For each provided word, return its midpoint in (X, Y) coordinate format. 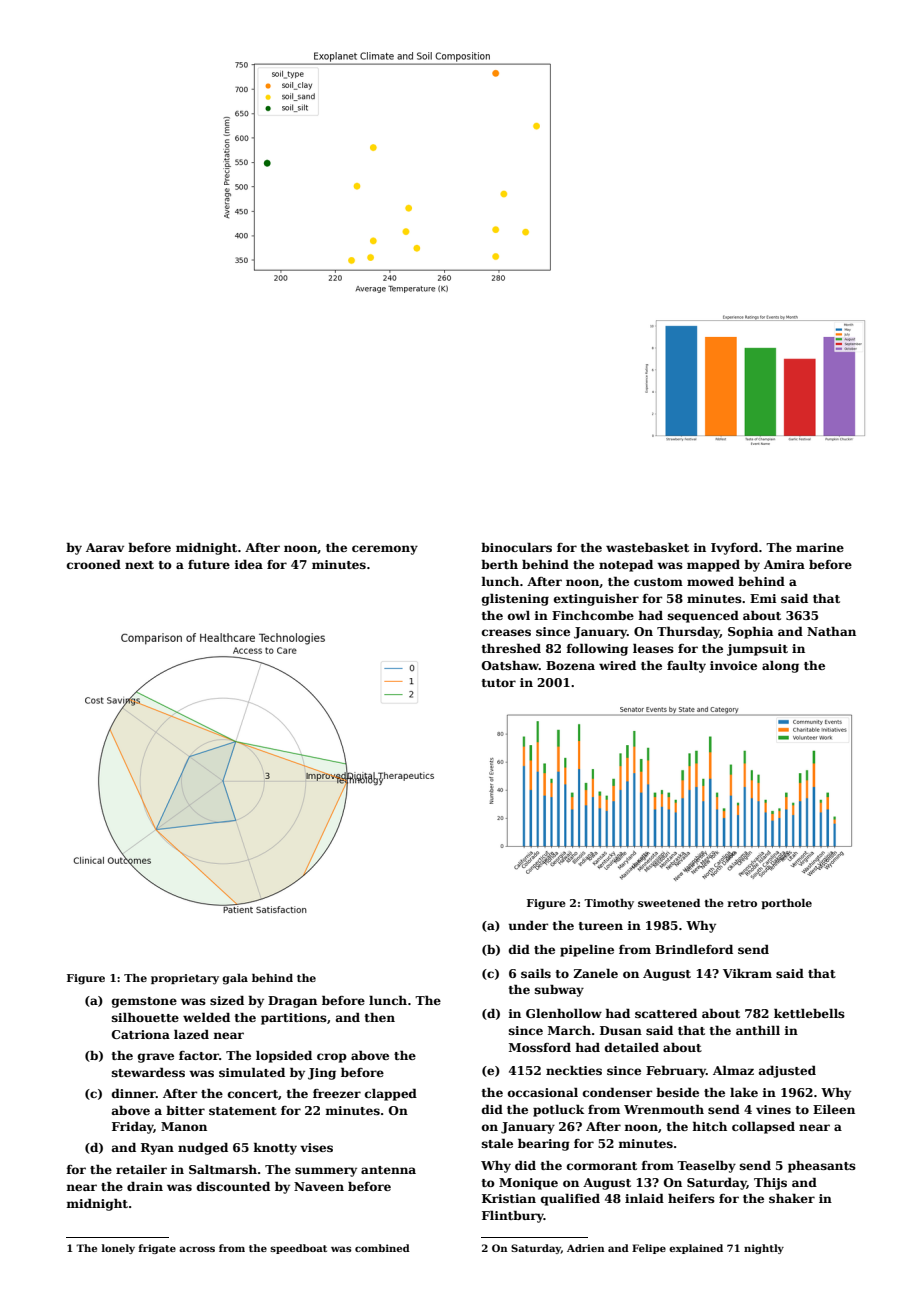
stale (497, 1143)
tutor (499, 683)
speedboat (298, 1249)
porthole (786, 904)
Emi (763, 598)
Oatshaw (510, 665)
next (139, 565)
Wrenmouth (664, 1109)
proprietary (185, 979)
